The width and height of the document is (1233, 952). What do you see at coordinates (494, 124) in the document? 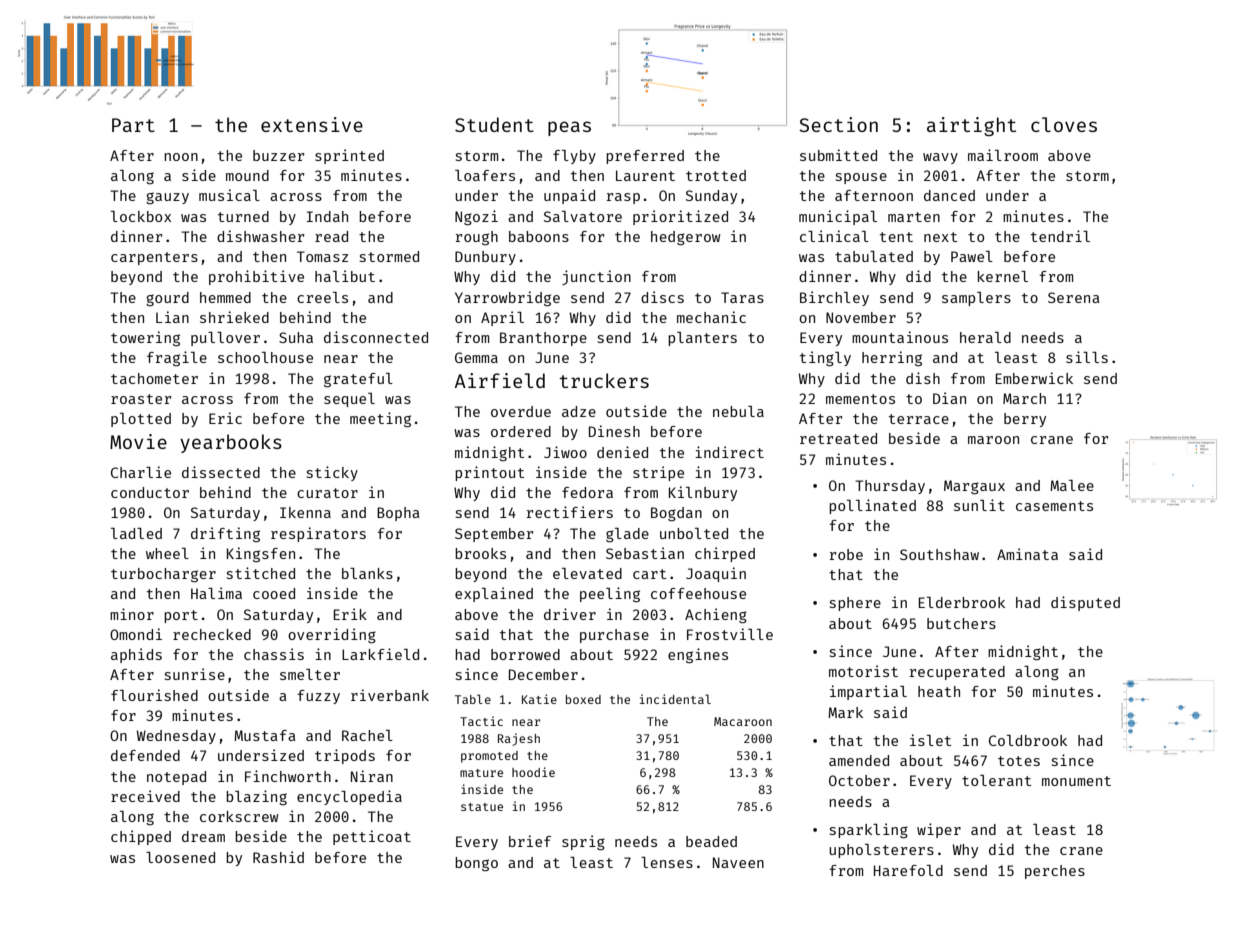
I see `Student` at bounding box center [494, 124].
